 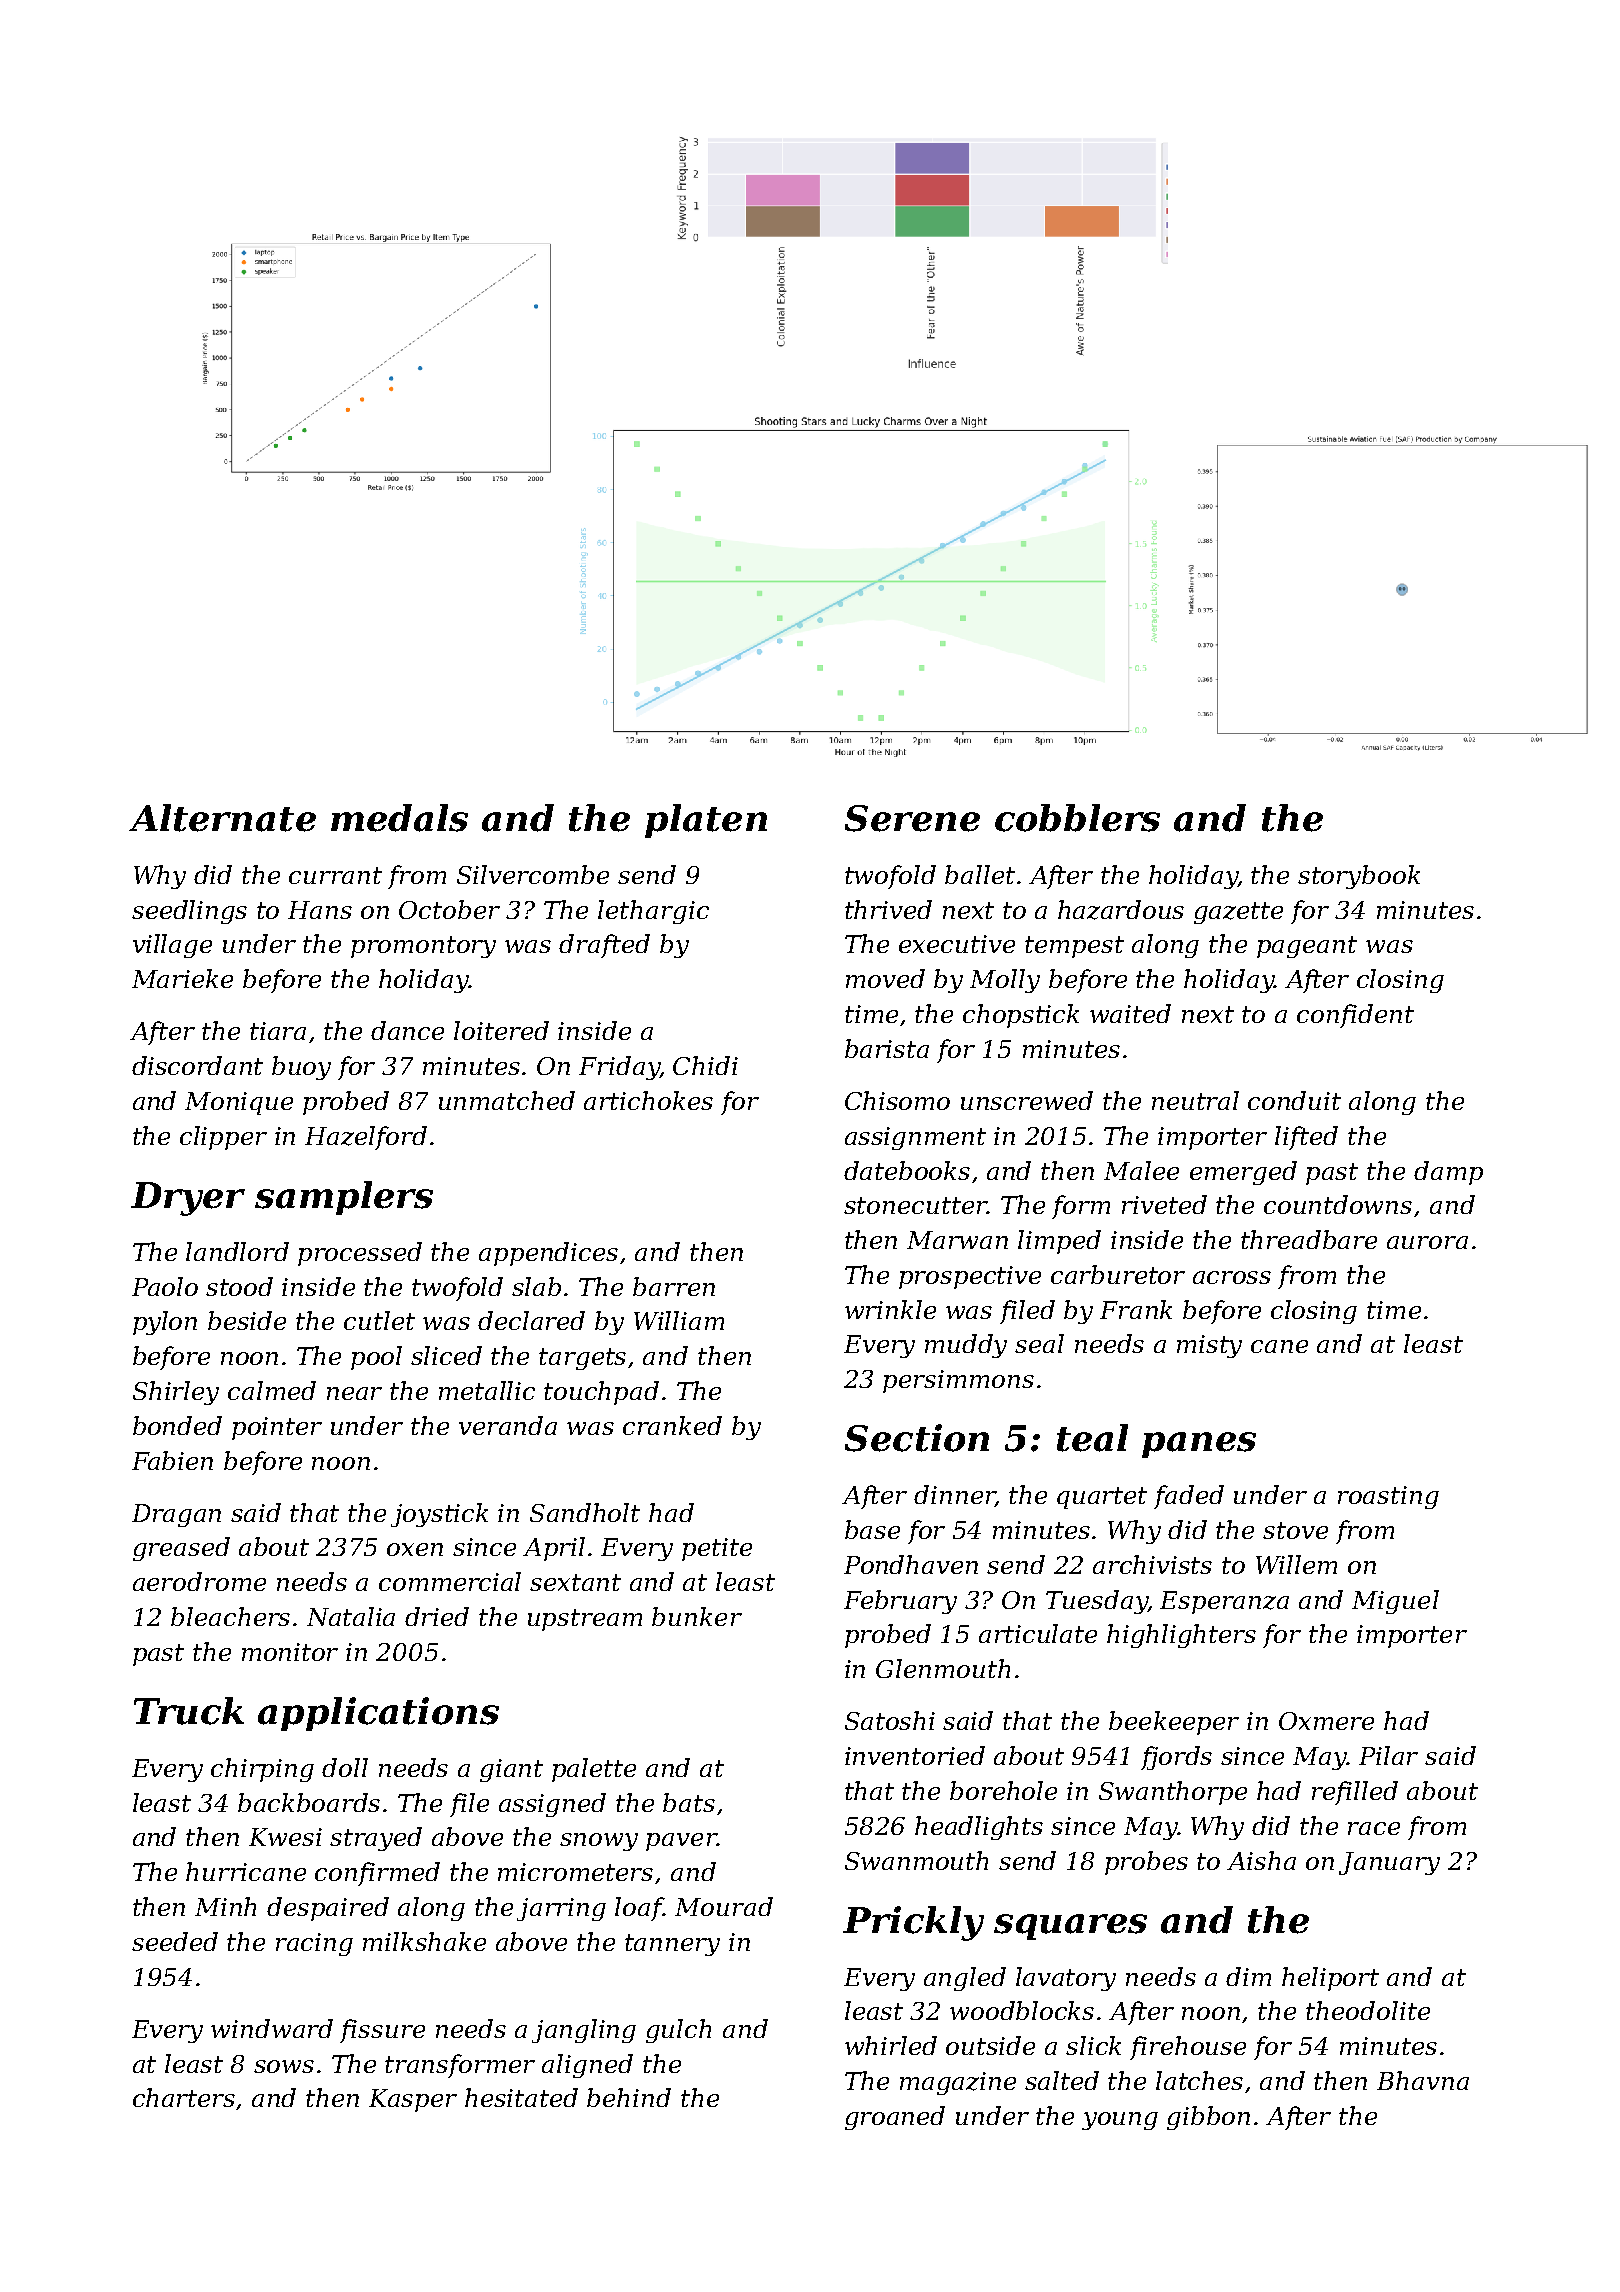 I want to click on roasting, so click(x=1388, y=1497).
